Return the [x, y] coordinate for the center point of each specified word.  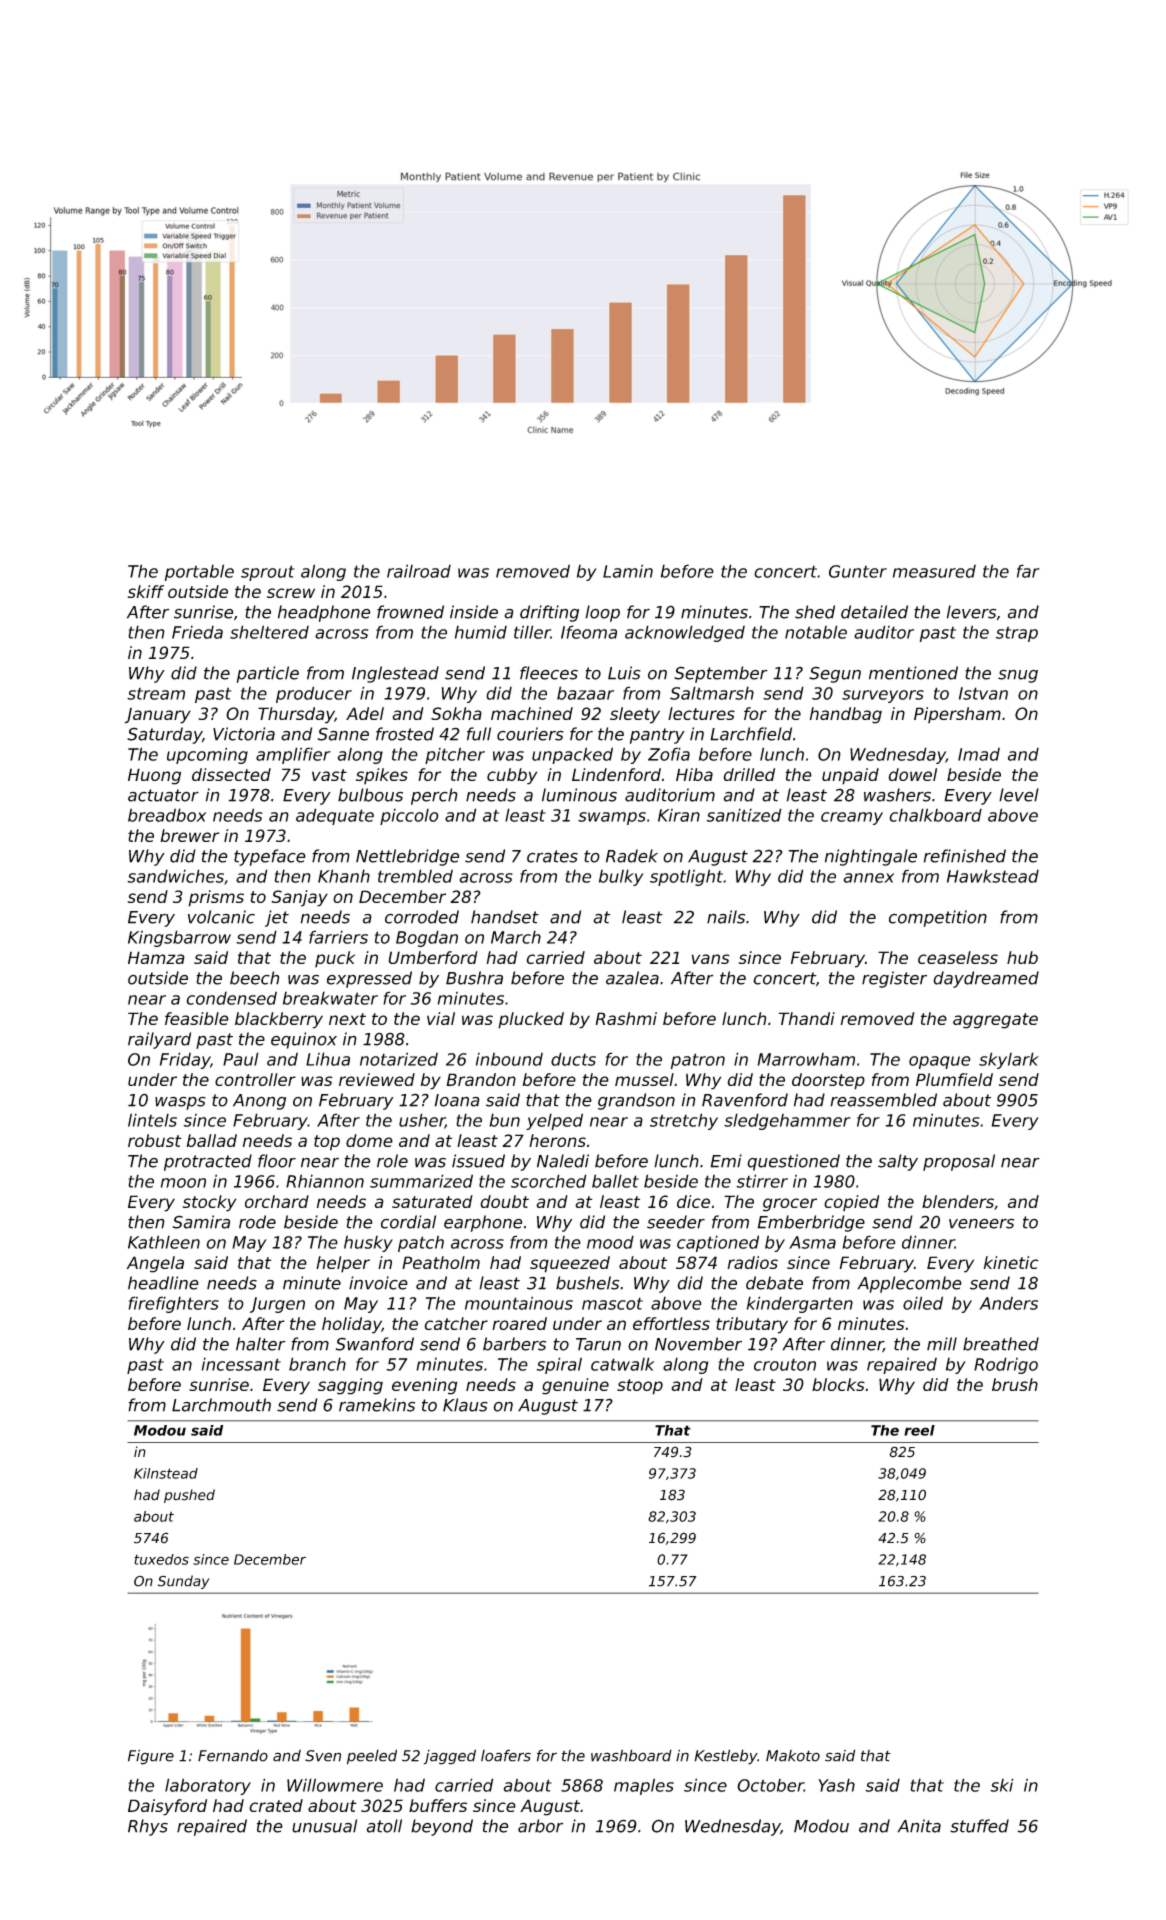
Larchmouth [221, 1405]
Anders [1008, 1303]
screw [291, 593]
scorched [549, 1181]
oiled [923, 1303]
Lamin [628, 571]
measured [934, 571]
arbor [540, 1826]
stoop [640, 1387]
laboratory [208, 1786]
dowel [912, 774]
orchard [277, 1201]
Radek [632, 856]
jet [277, 918]
